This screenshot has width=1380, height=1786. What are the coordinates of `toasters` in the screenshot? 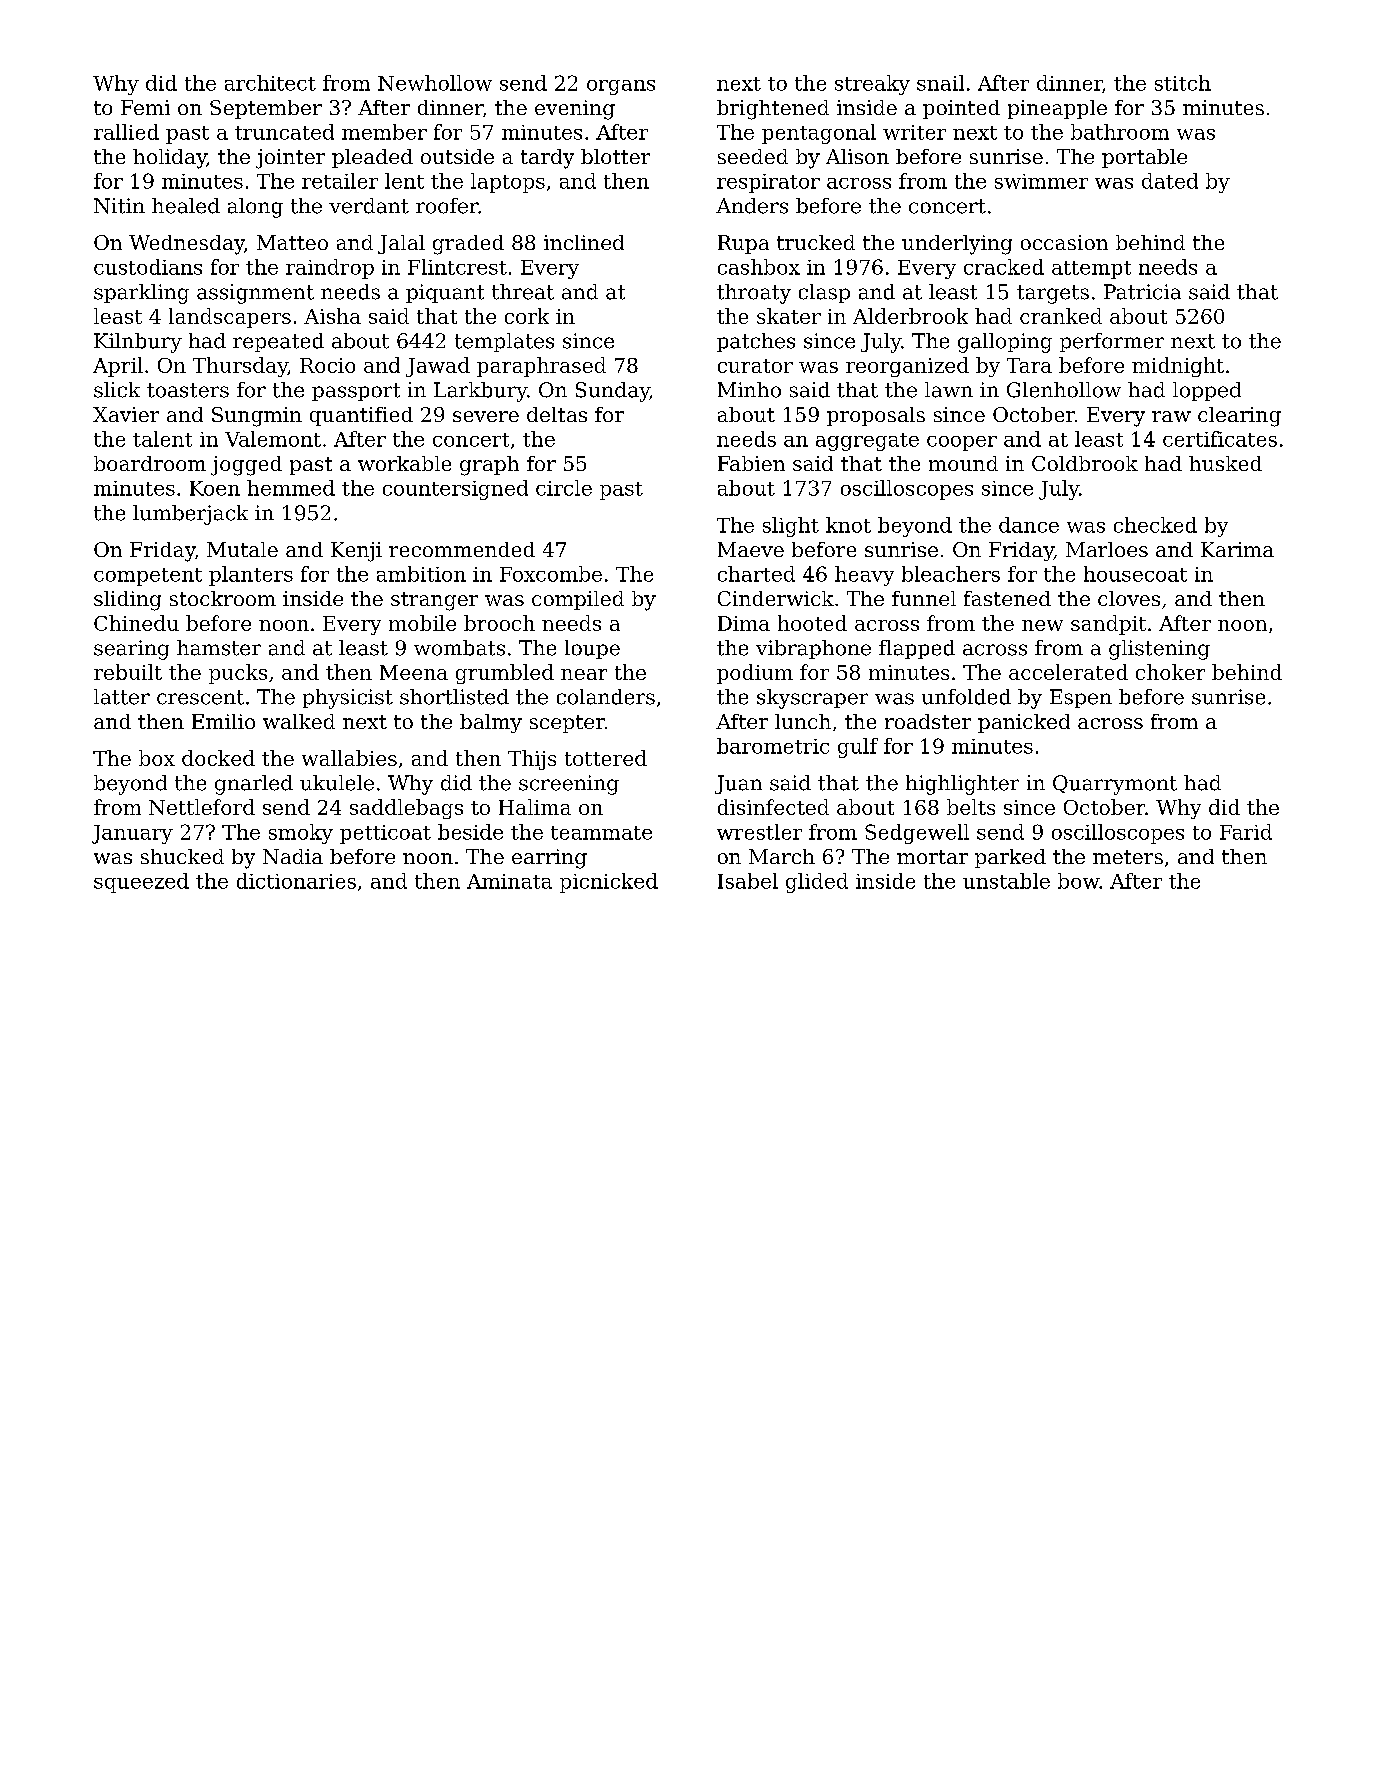 It's located at (188, 390).
